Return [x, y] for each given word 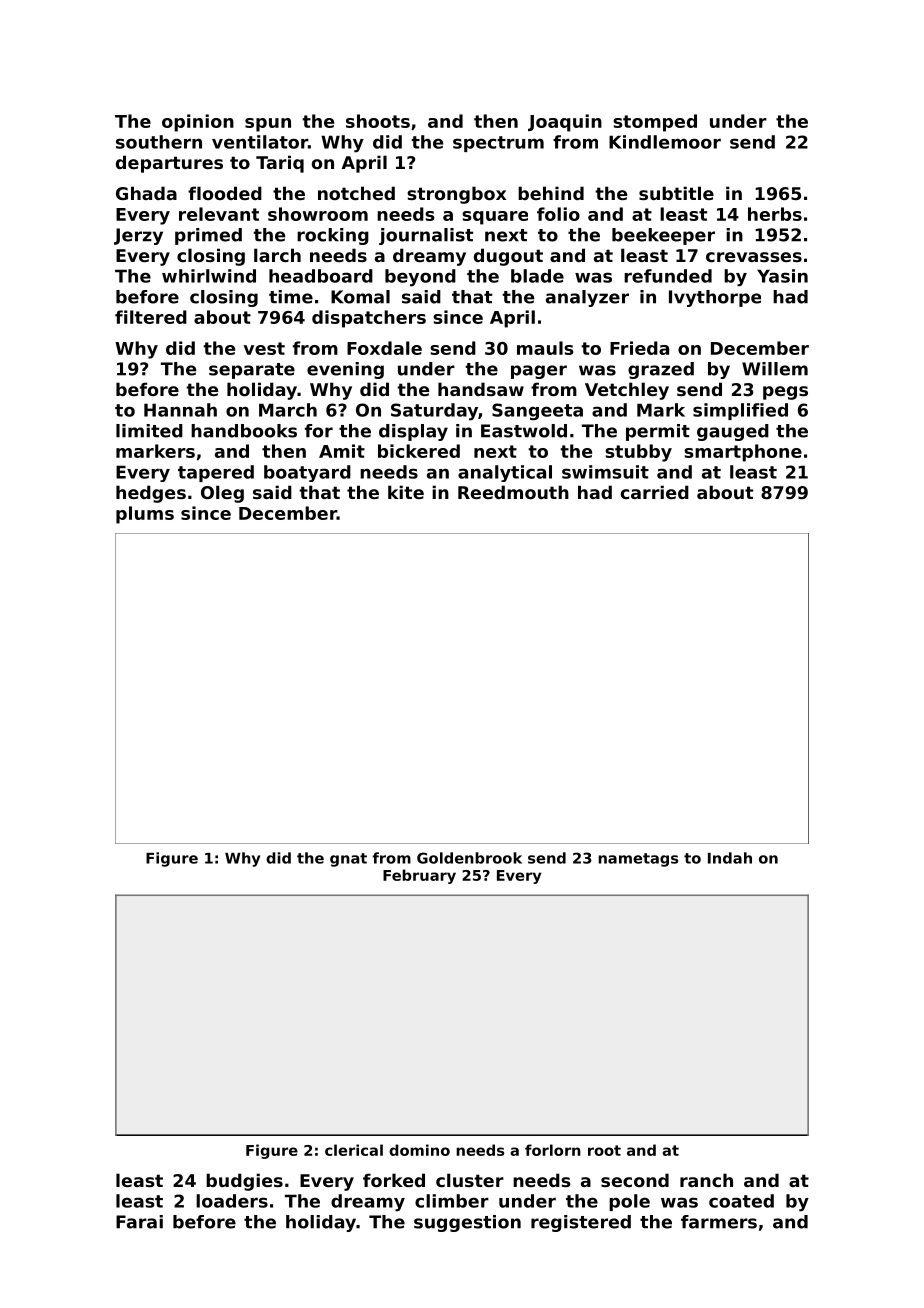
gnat [348, 860]
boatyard [307, 473]
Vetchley [627, 391]
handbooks [244, 431]
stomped [655, 123]
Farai [139, 1222]
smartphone [743, 453]
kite [406, 492]
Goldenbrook [469, 858]
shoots [378, 121]
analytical [505, 473]
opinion [198, 123]
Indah [730, 858]
